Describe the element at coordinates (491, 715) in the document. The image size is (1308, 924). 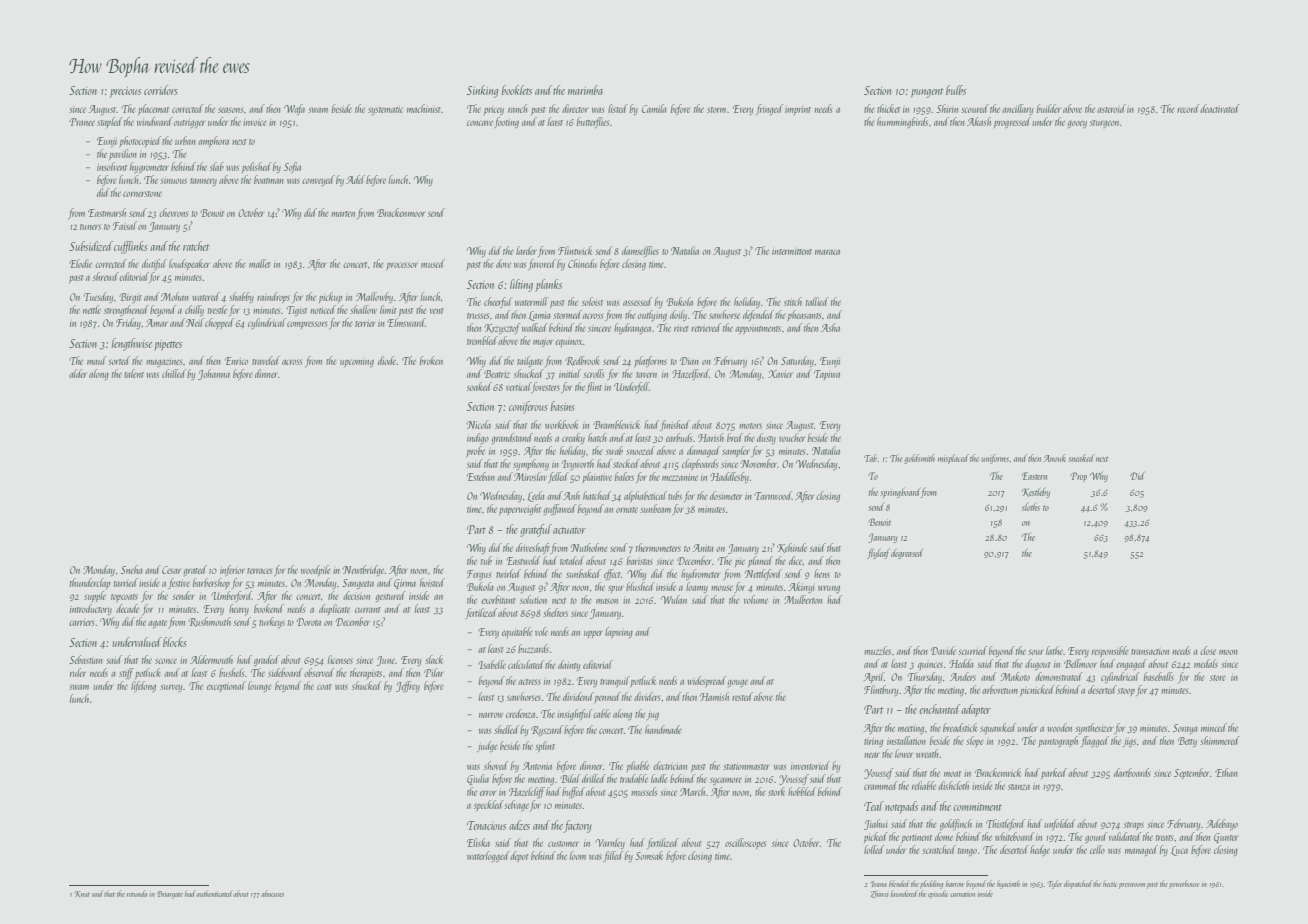
I see `narrow` at that location.
